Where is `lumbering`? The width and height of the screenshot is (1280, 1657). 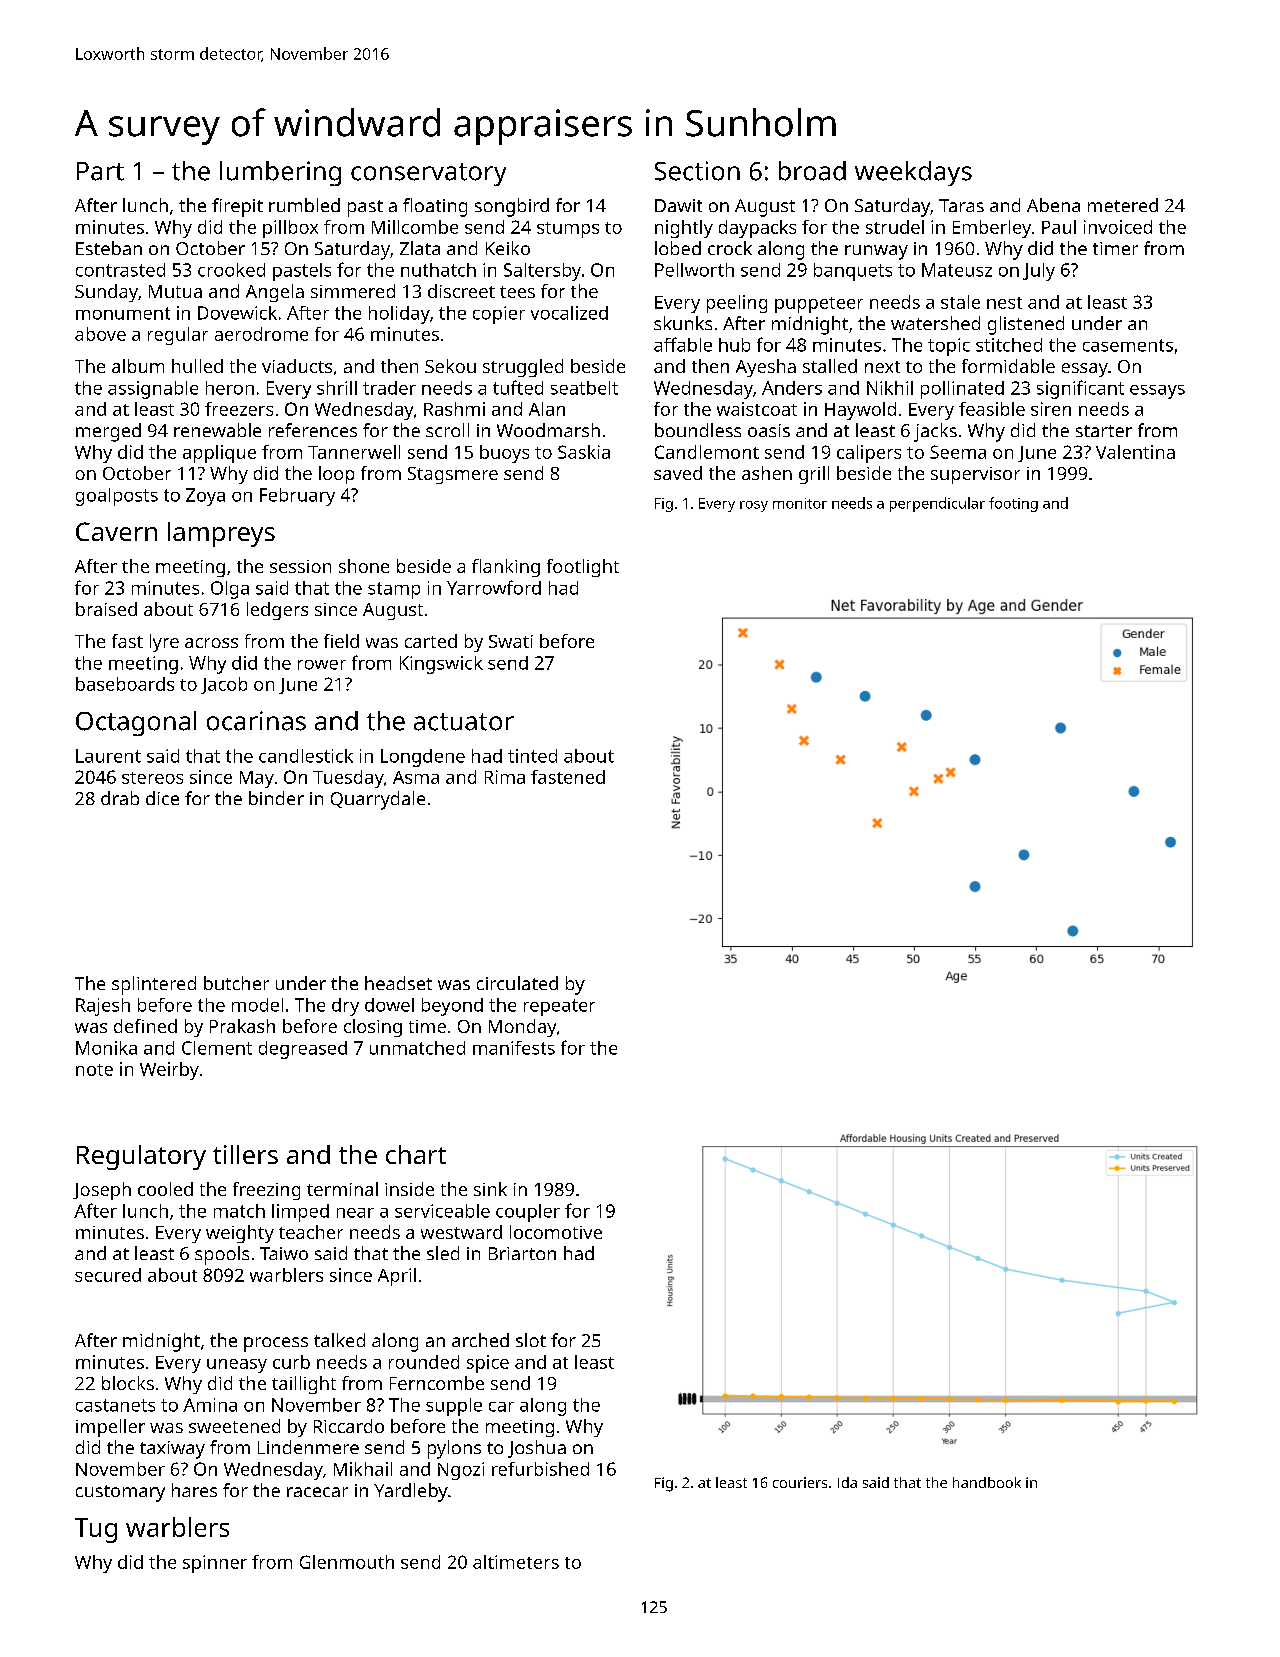 lumbering is located at coordinates (280, 173).
